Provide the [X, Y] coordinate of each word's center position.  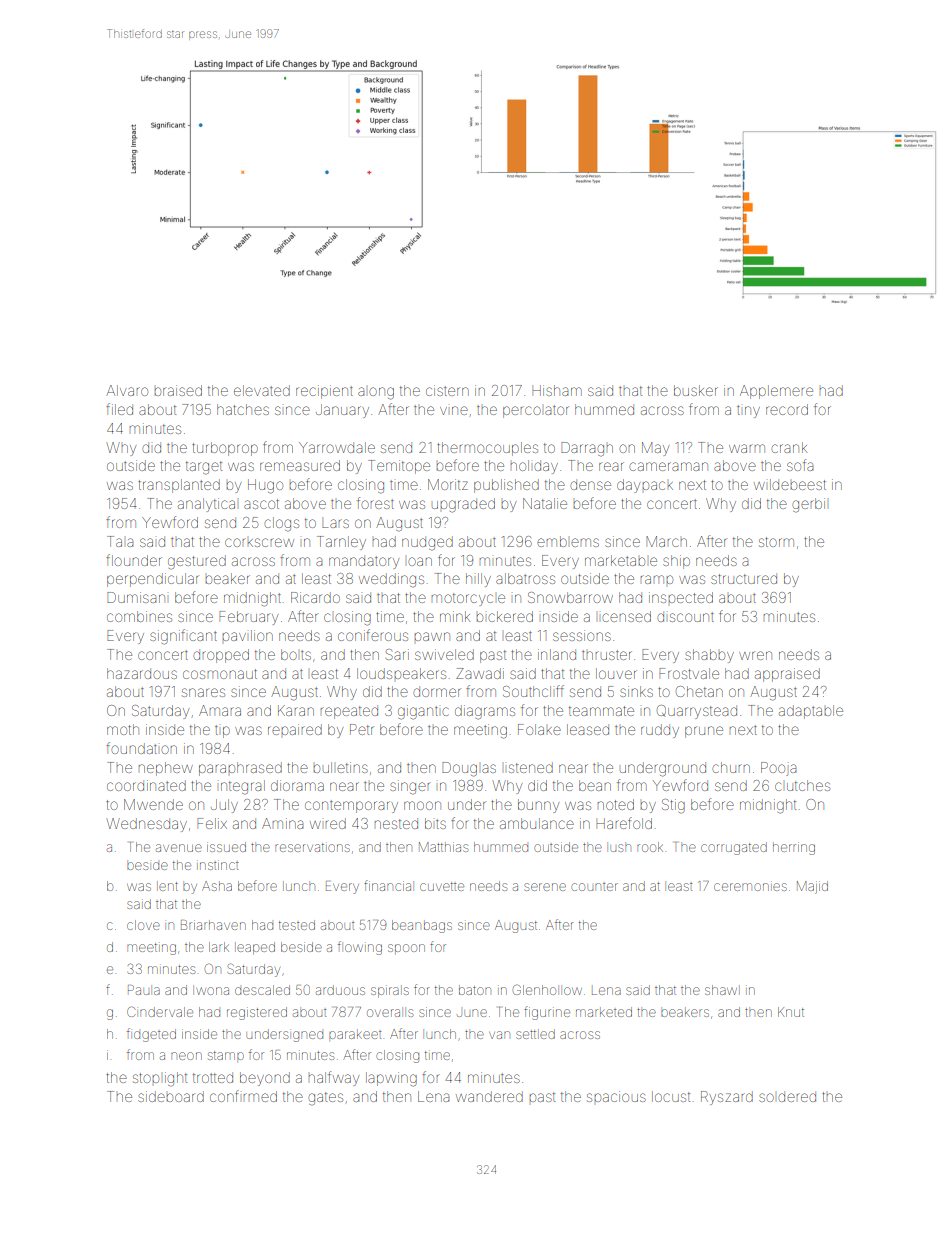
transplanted [179, 486]
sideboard [171, 1096]
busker [696, 390]
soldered [787, 1096]
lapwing [391, 1079]
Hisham [557, 390]
